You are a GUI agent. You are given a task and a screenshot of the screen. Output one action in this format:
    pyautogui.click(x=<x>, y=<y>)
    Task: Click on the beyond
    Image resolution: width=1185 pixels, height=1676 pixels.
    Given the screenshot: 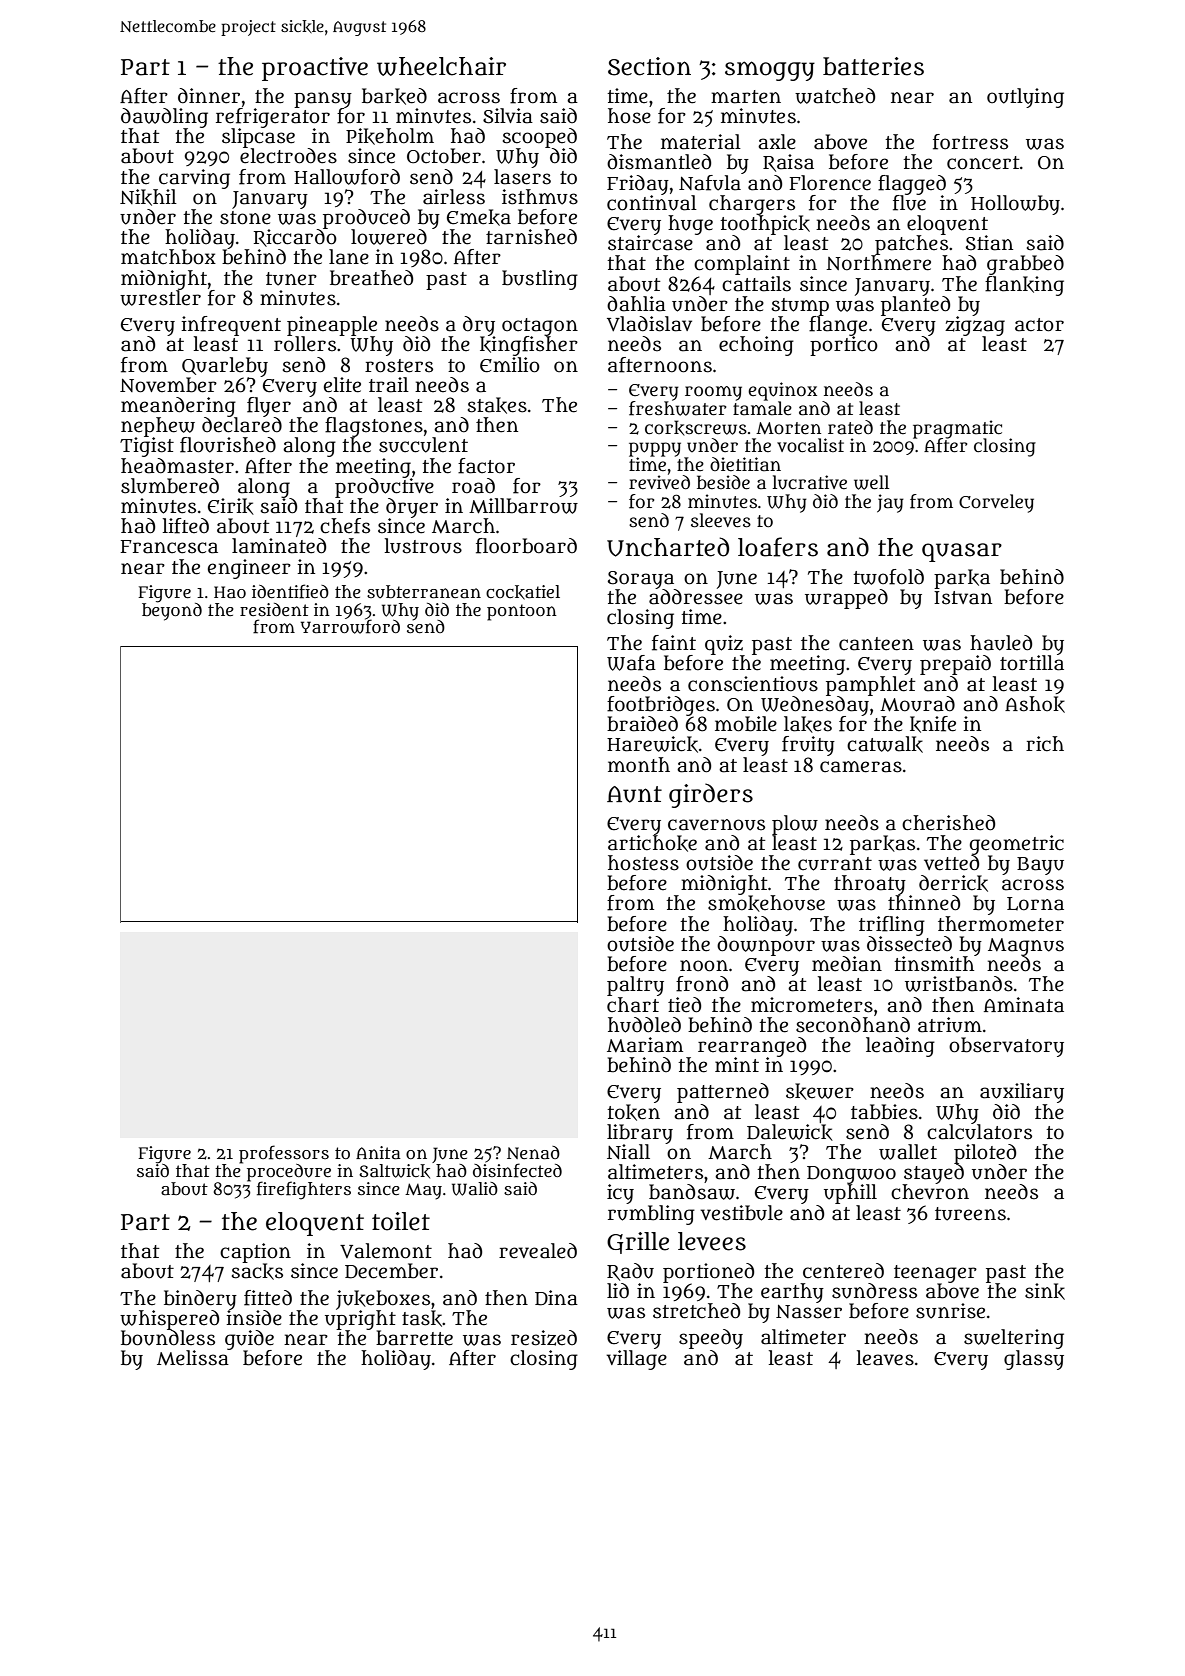 What is the action you would take?
    pyautogui.click(x=172, y=611)
